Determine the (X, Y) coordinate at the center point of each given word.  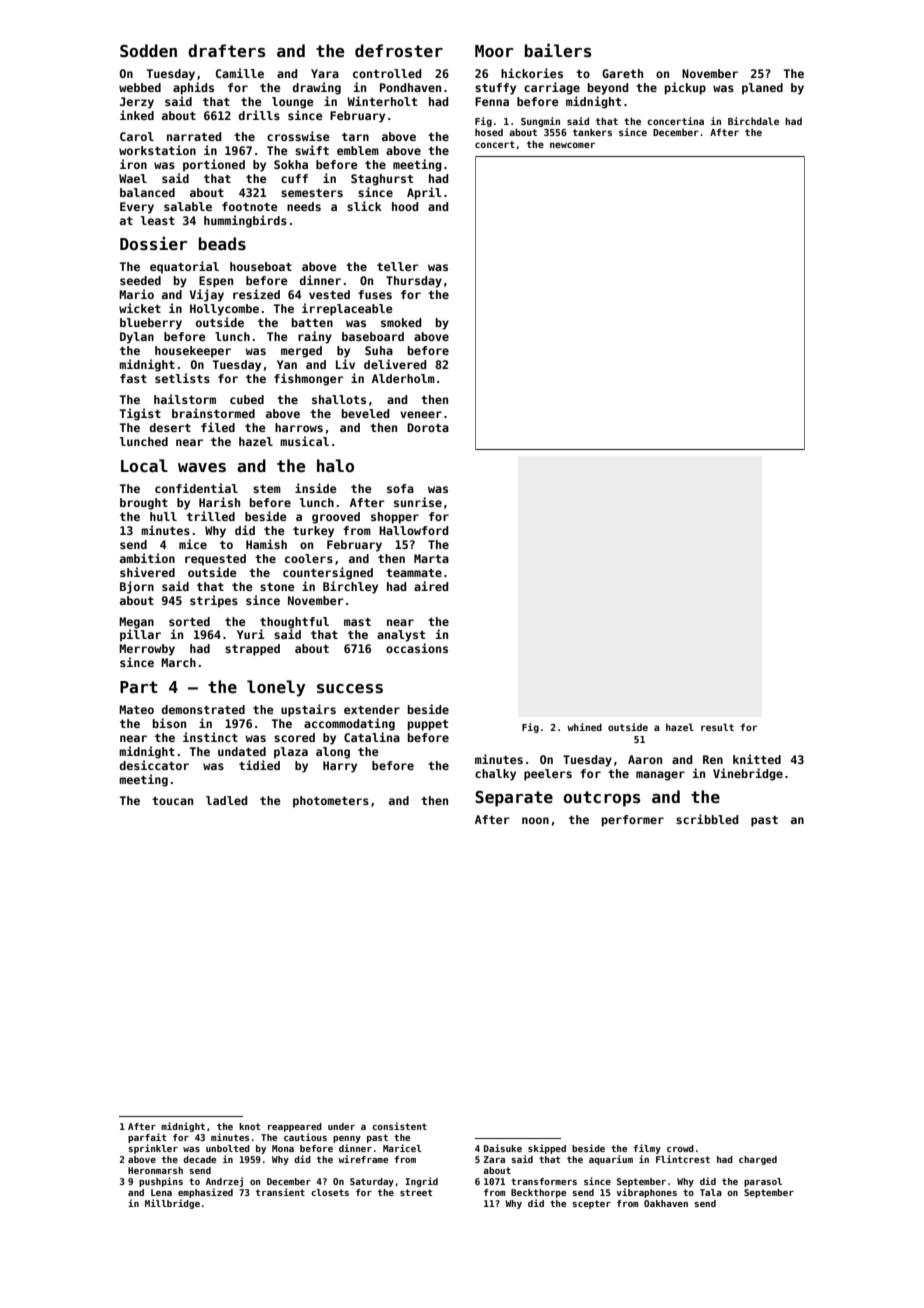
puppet (428, 725)
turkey (313, 532)
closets (330, 1192)
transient (280, 1192)
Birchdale (753, 121)
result (717, 727)
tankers (592, 132)
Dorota (428, 427)
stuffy (495, 89)
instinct (210, 737)
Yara (325, 73)
